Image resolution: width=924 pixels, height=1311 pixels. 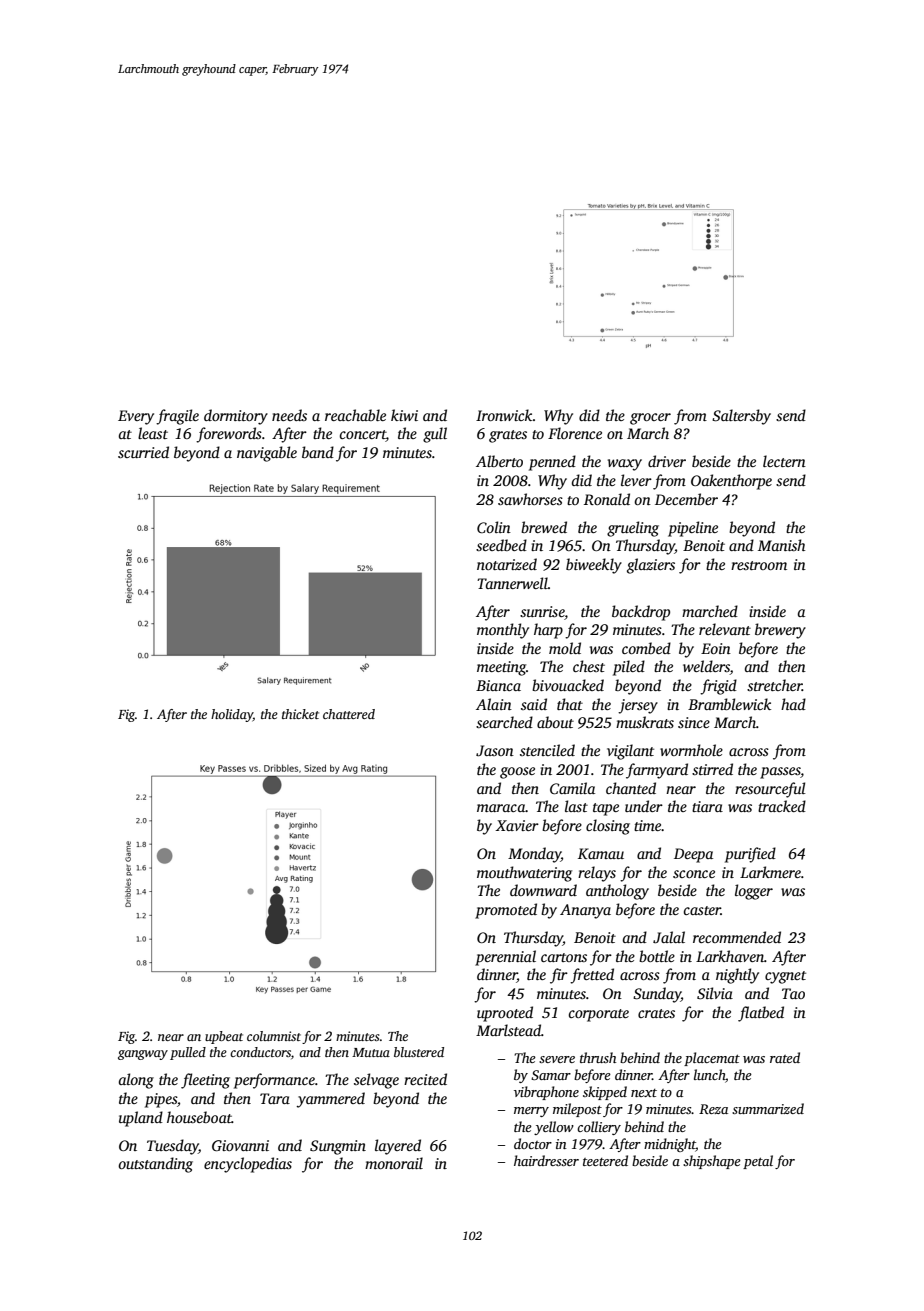 I want to click on welders, so click(x=706, y=667).
